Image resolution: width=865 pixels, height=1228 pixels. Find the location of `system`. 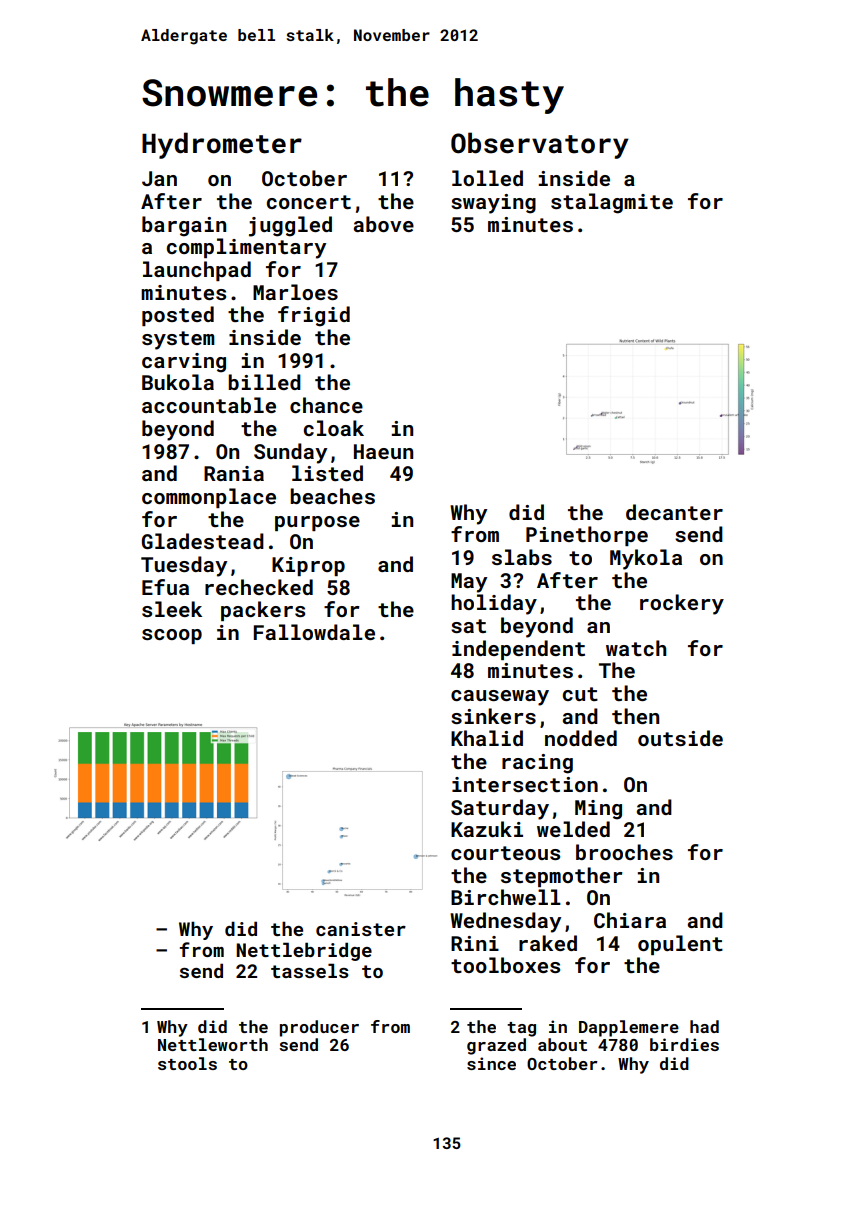

system is located at coordinates (178, 340).
